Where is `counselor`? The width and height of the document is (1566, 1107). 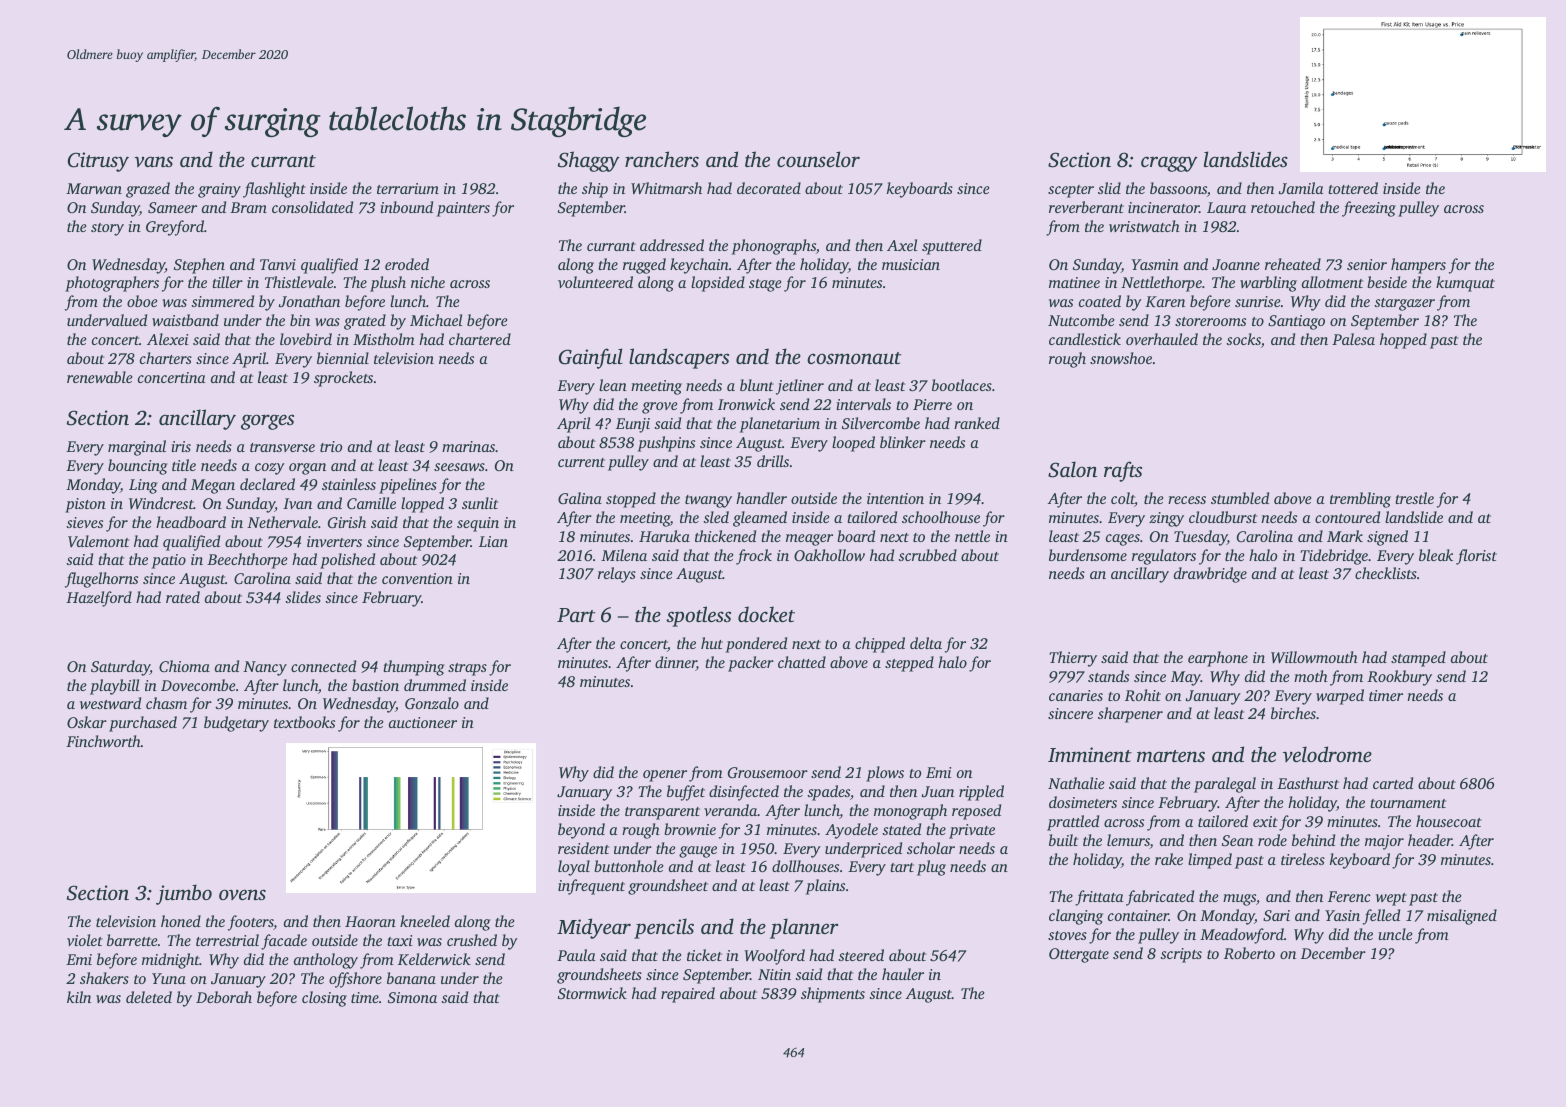 counselor is located at coordinates (818, 159).
